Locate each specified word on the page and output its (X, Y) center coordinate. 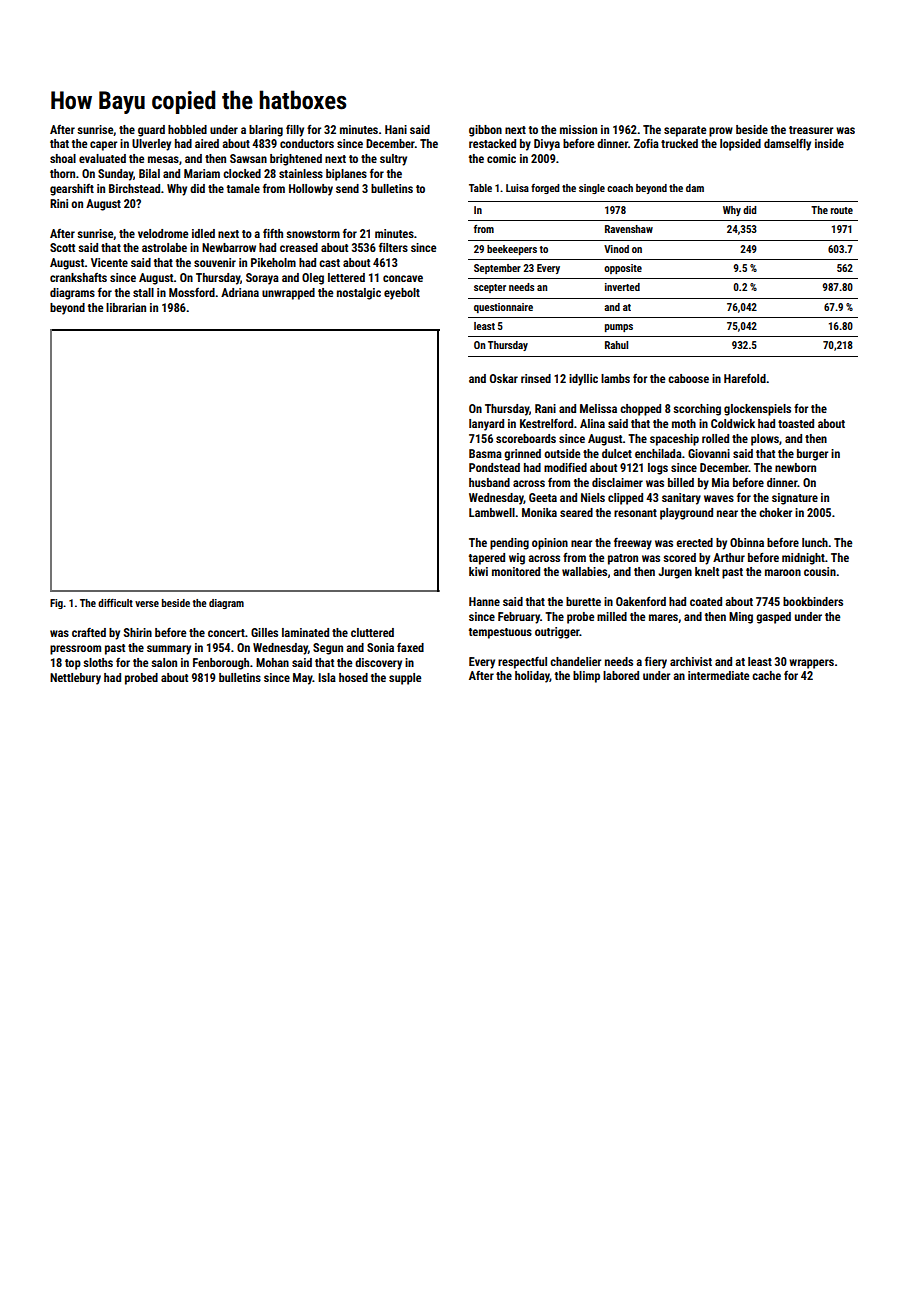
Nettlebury (75, 679)
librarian (126, 307)
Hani (396, 129)
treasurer (811, 130)
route (842, 210)
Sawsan (248, 158)
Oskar (504, 378)
